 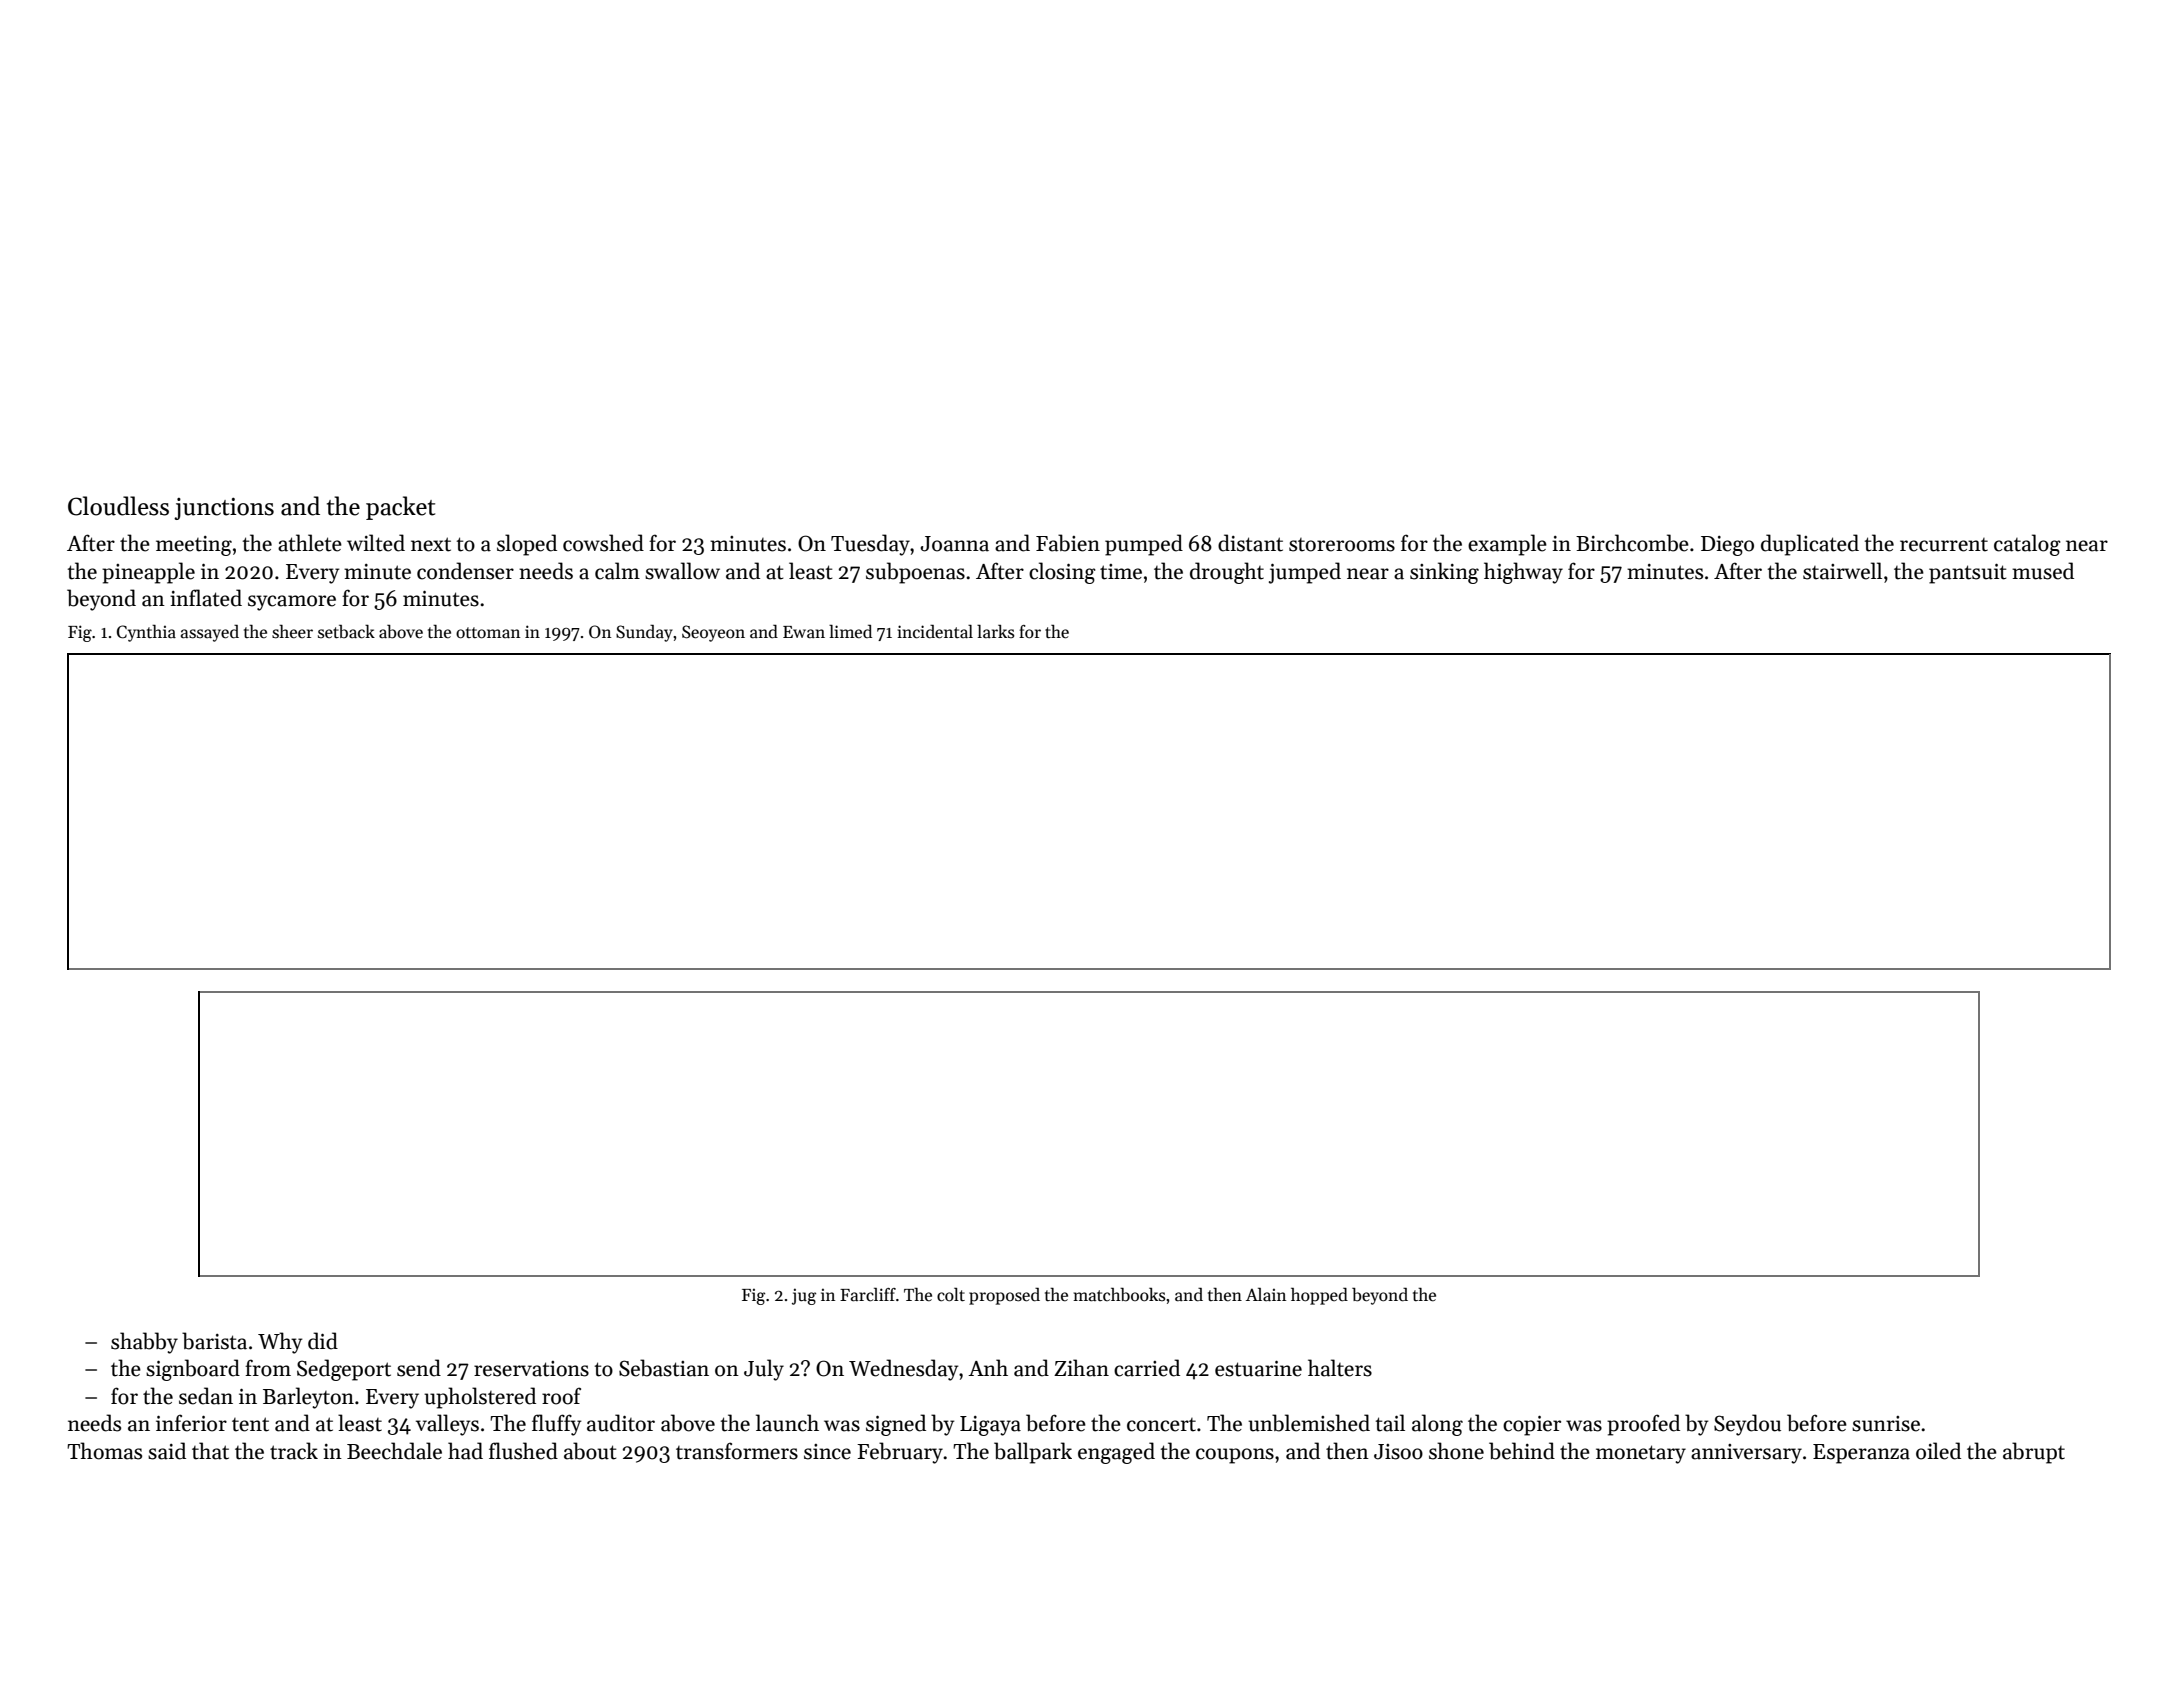 What do you see at coordinates (1250, 543) in the screenshot?
I see `distant` at bounding box center [1250, 543].
